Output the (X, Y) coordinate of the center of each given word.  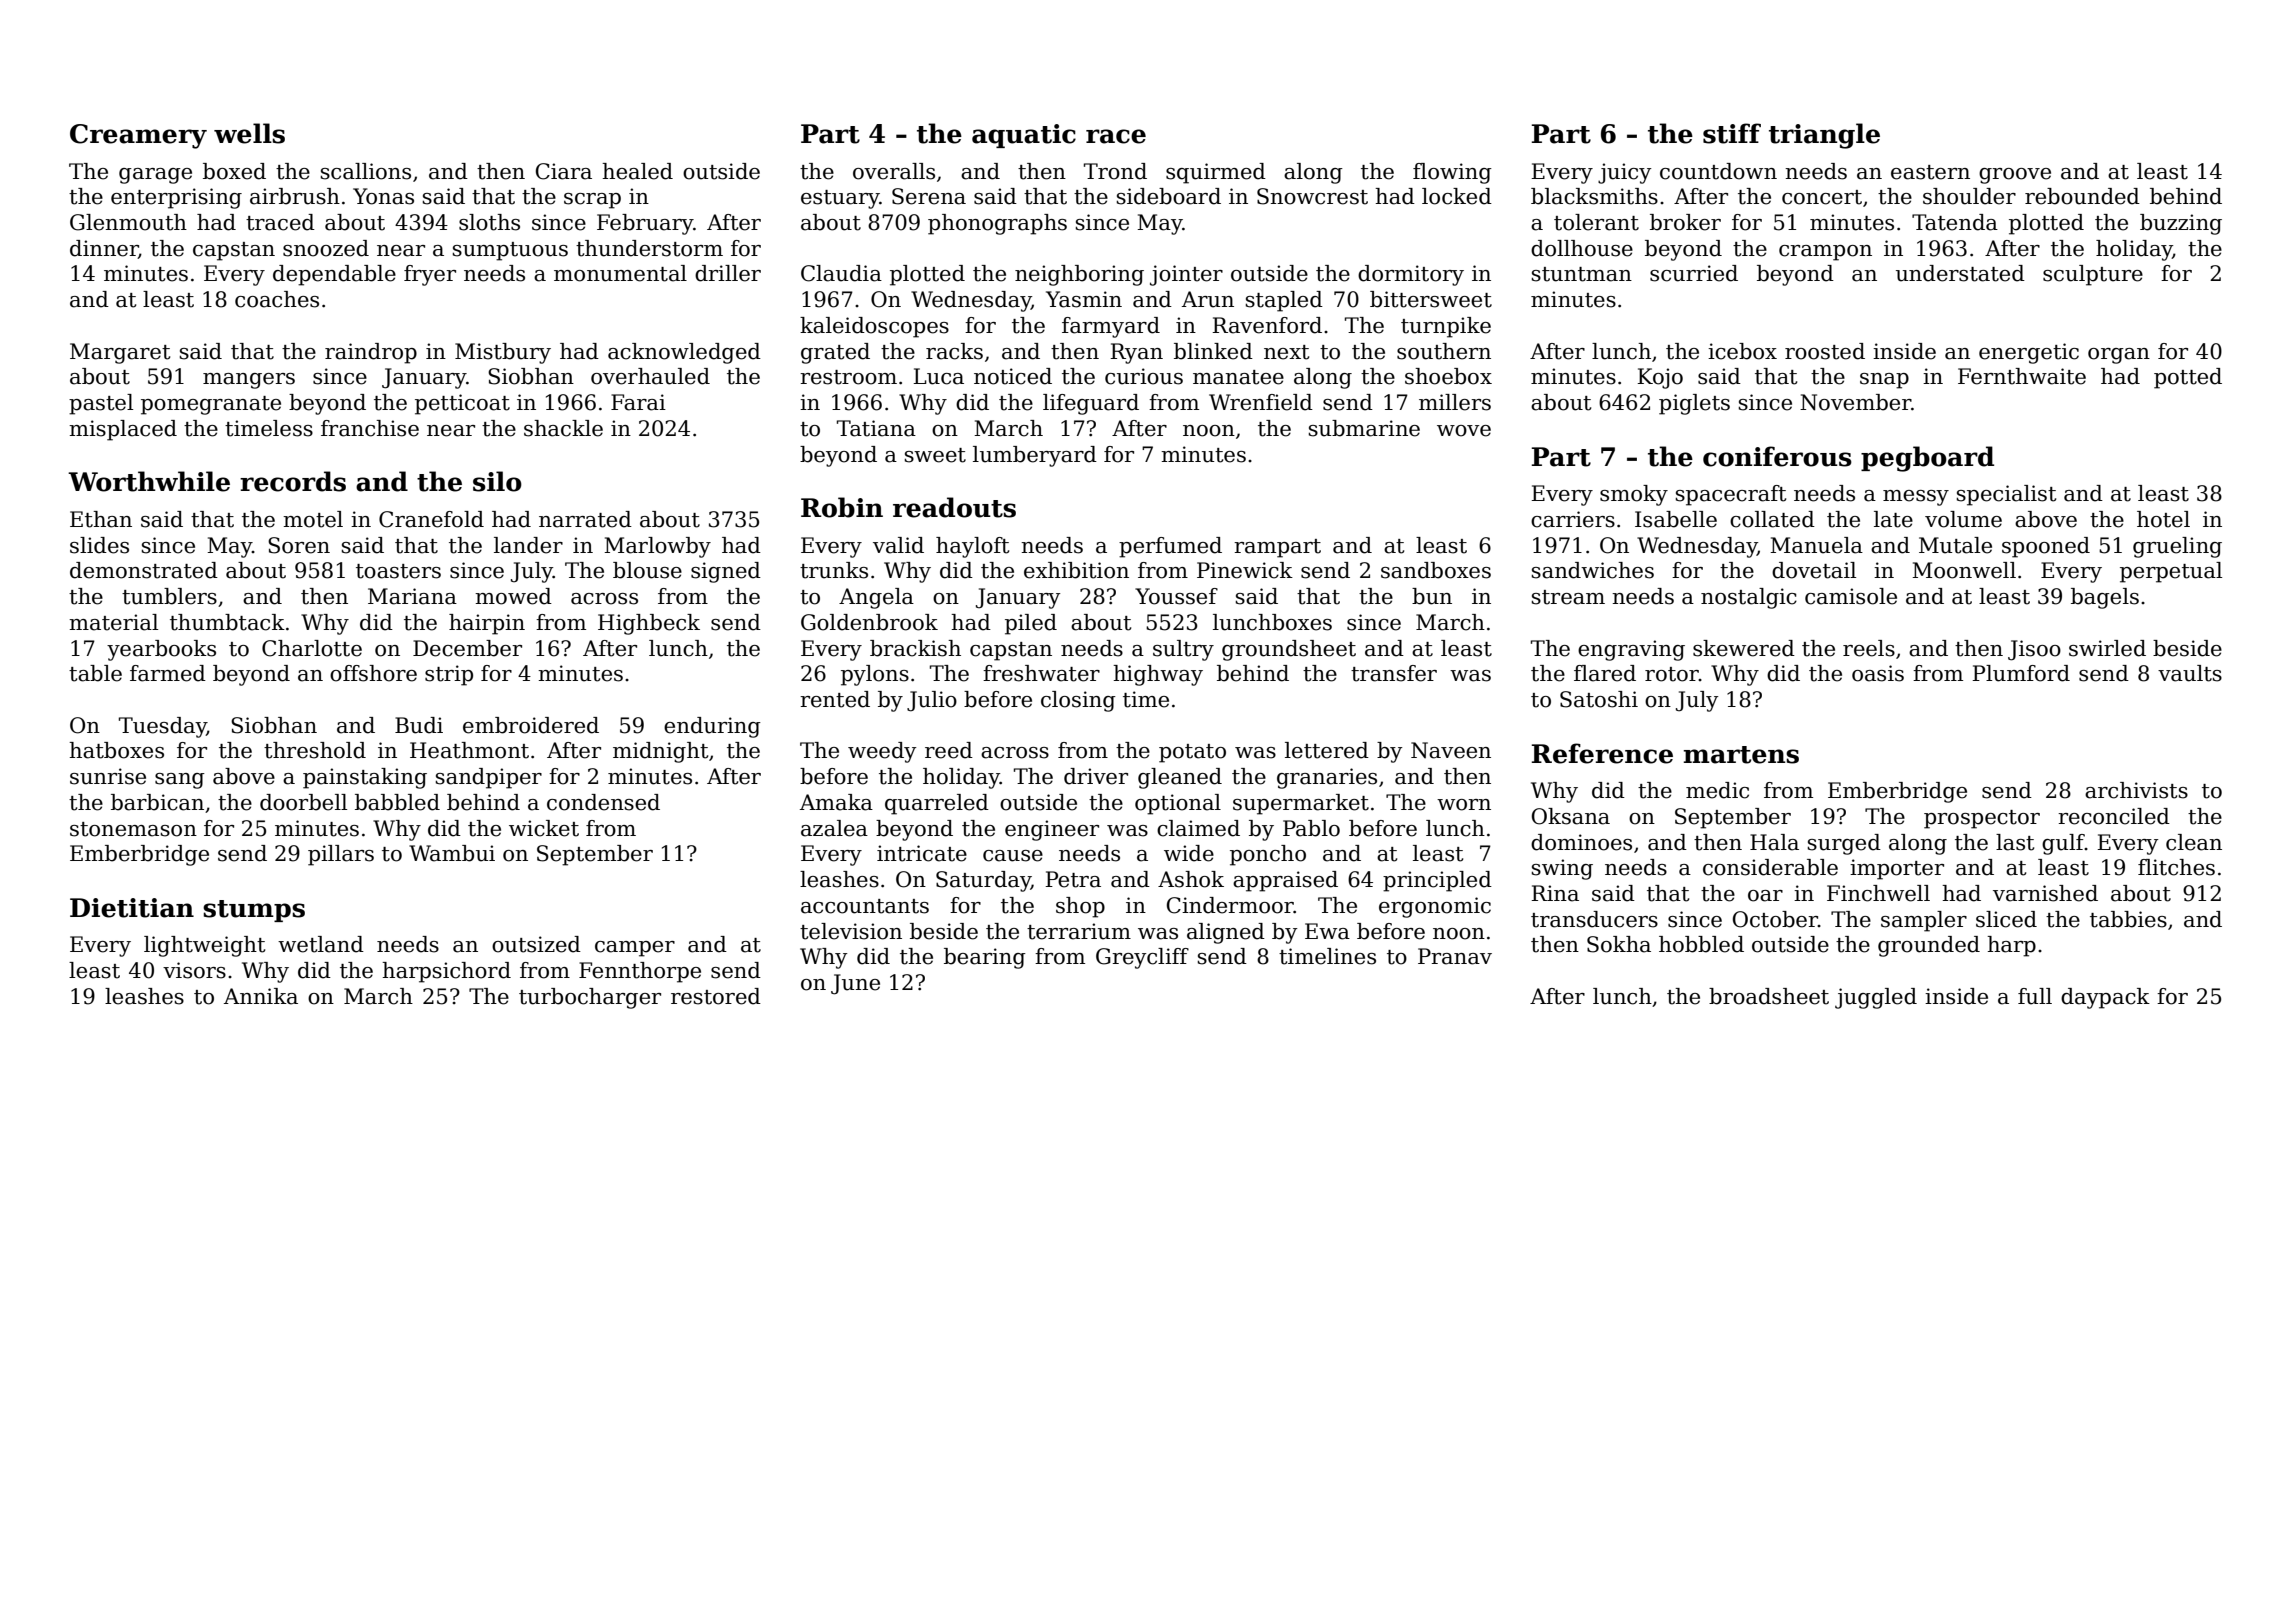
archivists (2136, 790)
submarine (1364, 428)
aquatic (1024, 136)
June (855, 984)
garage (155, 176)
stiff (1732, 133)
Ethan (101, 519)
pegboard (1927, 459)
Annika (261, 996)
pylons (875, 675)
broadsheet (1769, 996)
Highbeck (649, 624)
